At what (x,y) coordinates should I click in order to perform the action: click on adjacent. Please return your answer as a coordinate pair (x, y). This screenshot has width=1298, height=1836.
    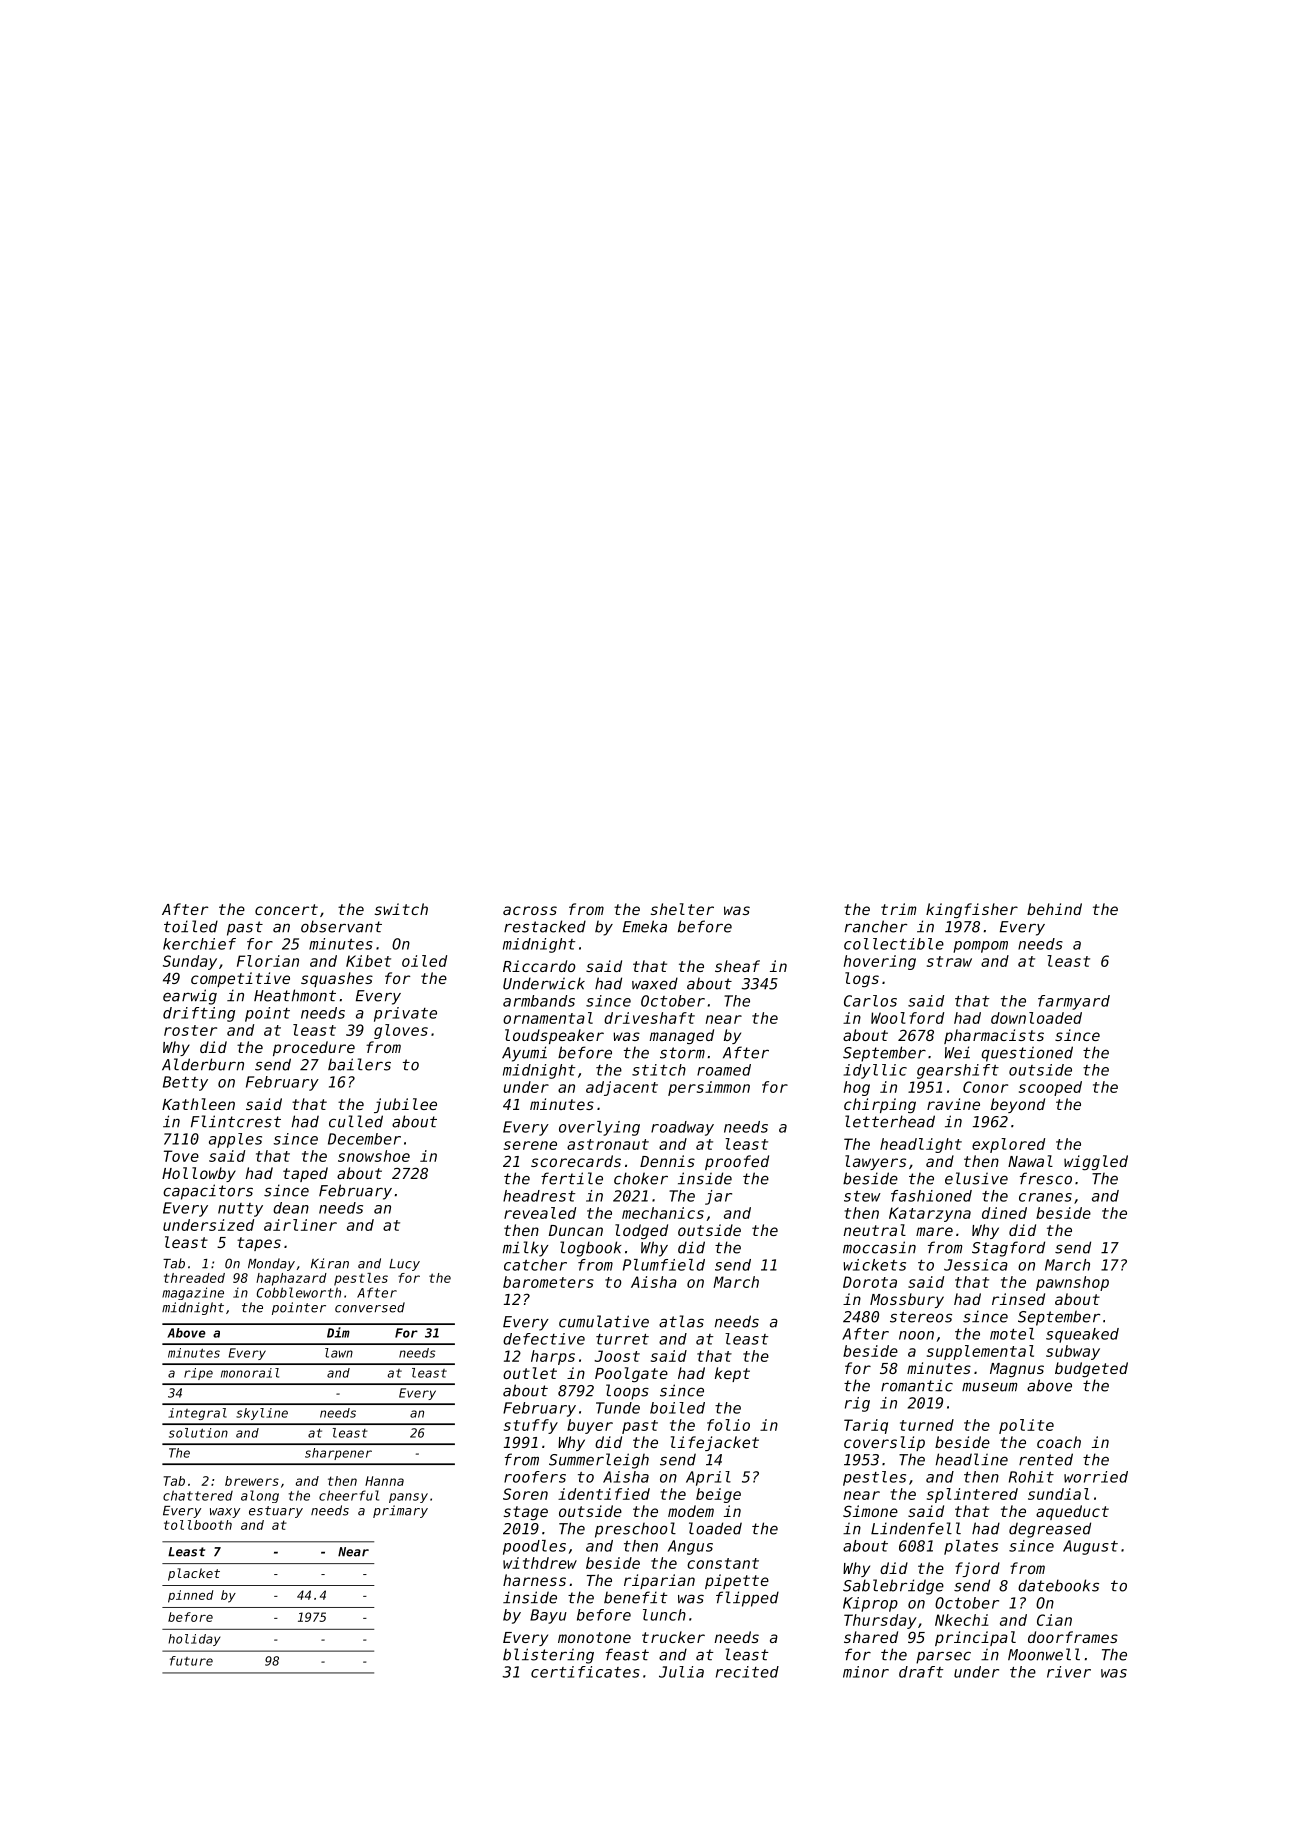
    Looking at the image, I should click on (622, 1088).
